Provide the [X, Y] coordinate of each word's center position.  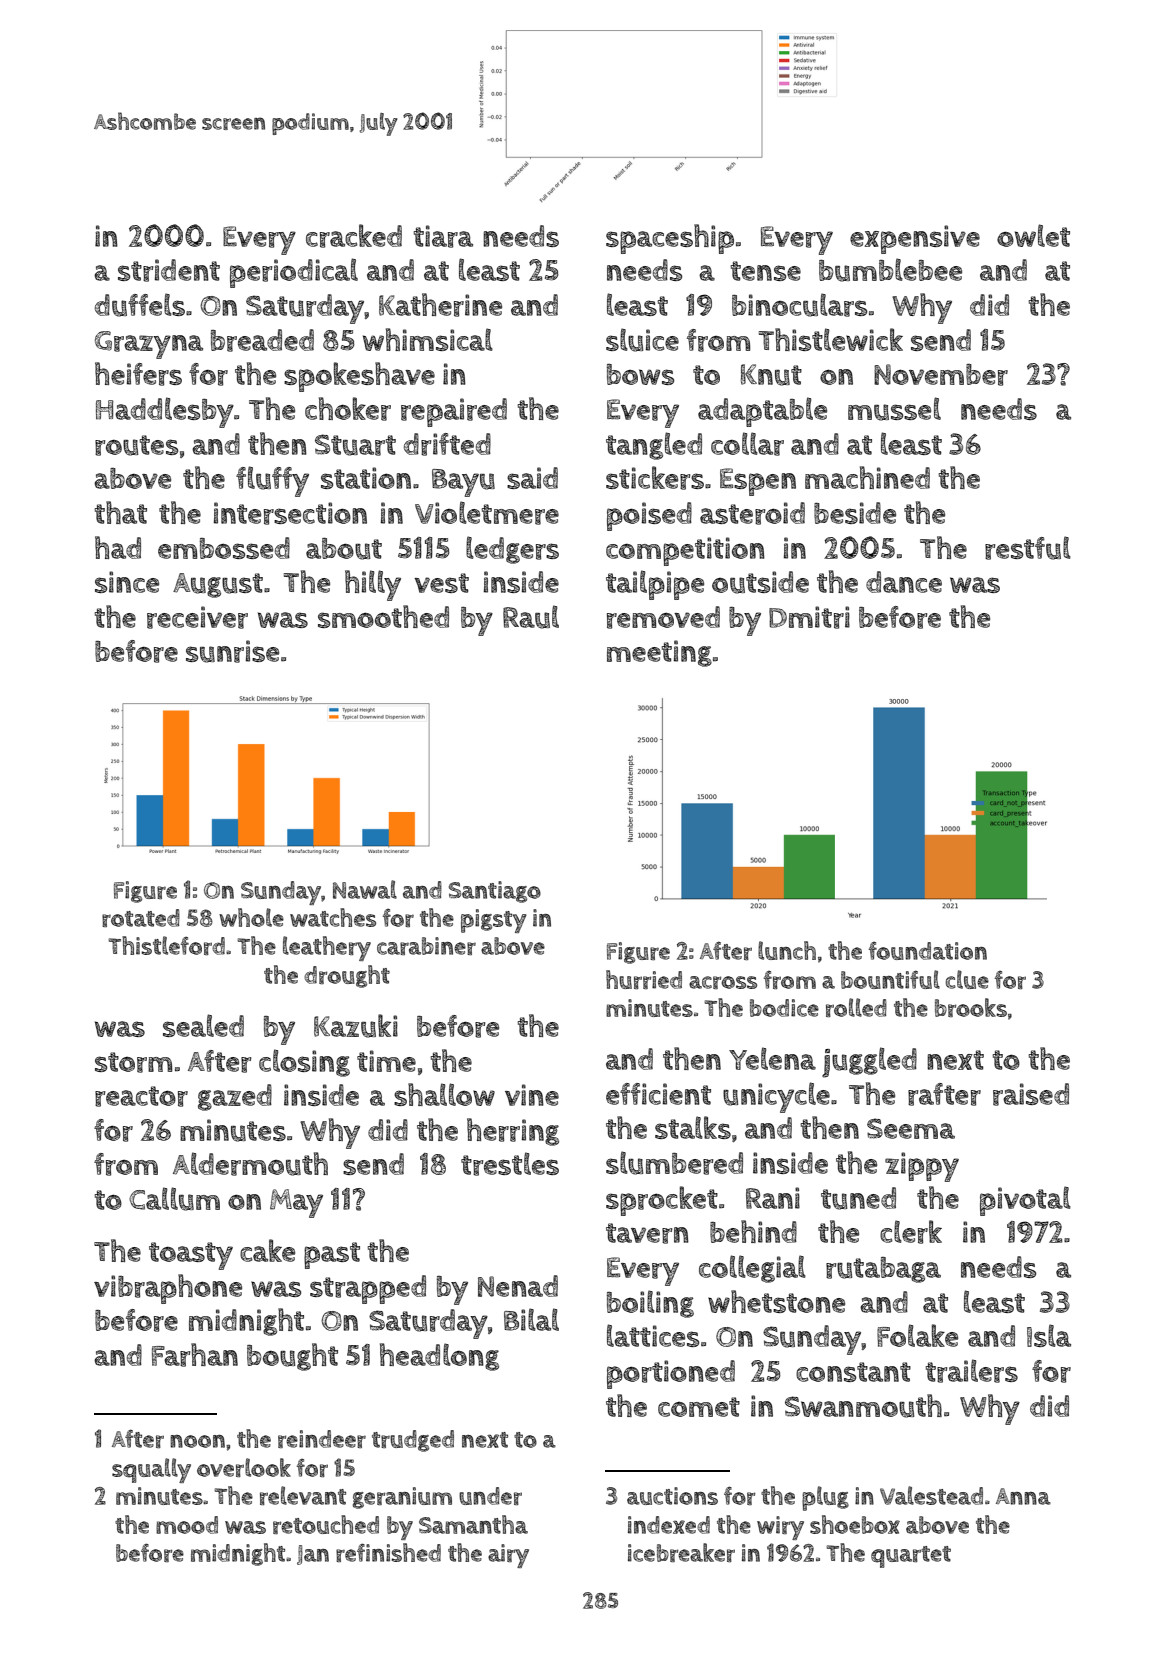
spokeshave [359, 377]
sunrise [232, 651]
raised [1031, 1094]
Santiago [495, 892]
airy [508, 1556]
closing [304, 1063]
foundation [928, 951]
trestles [510, 1164]
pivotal [1025, 1201]
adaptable [762, 412]
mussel [894, 409]
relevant [303, 1495]
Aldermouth [250, 1164]
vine [532, 1095]
